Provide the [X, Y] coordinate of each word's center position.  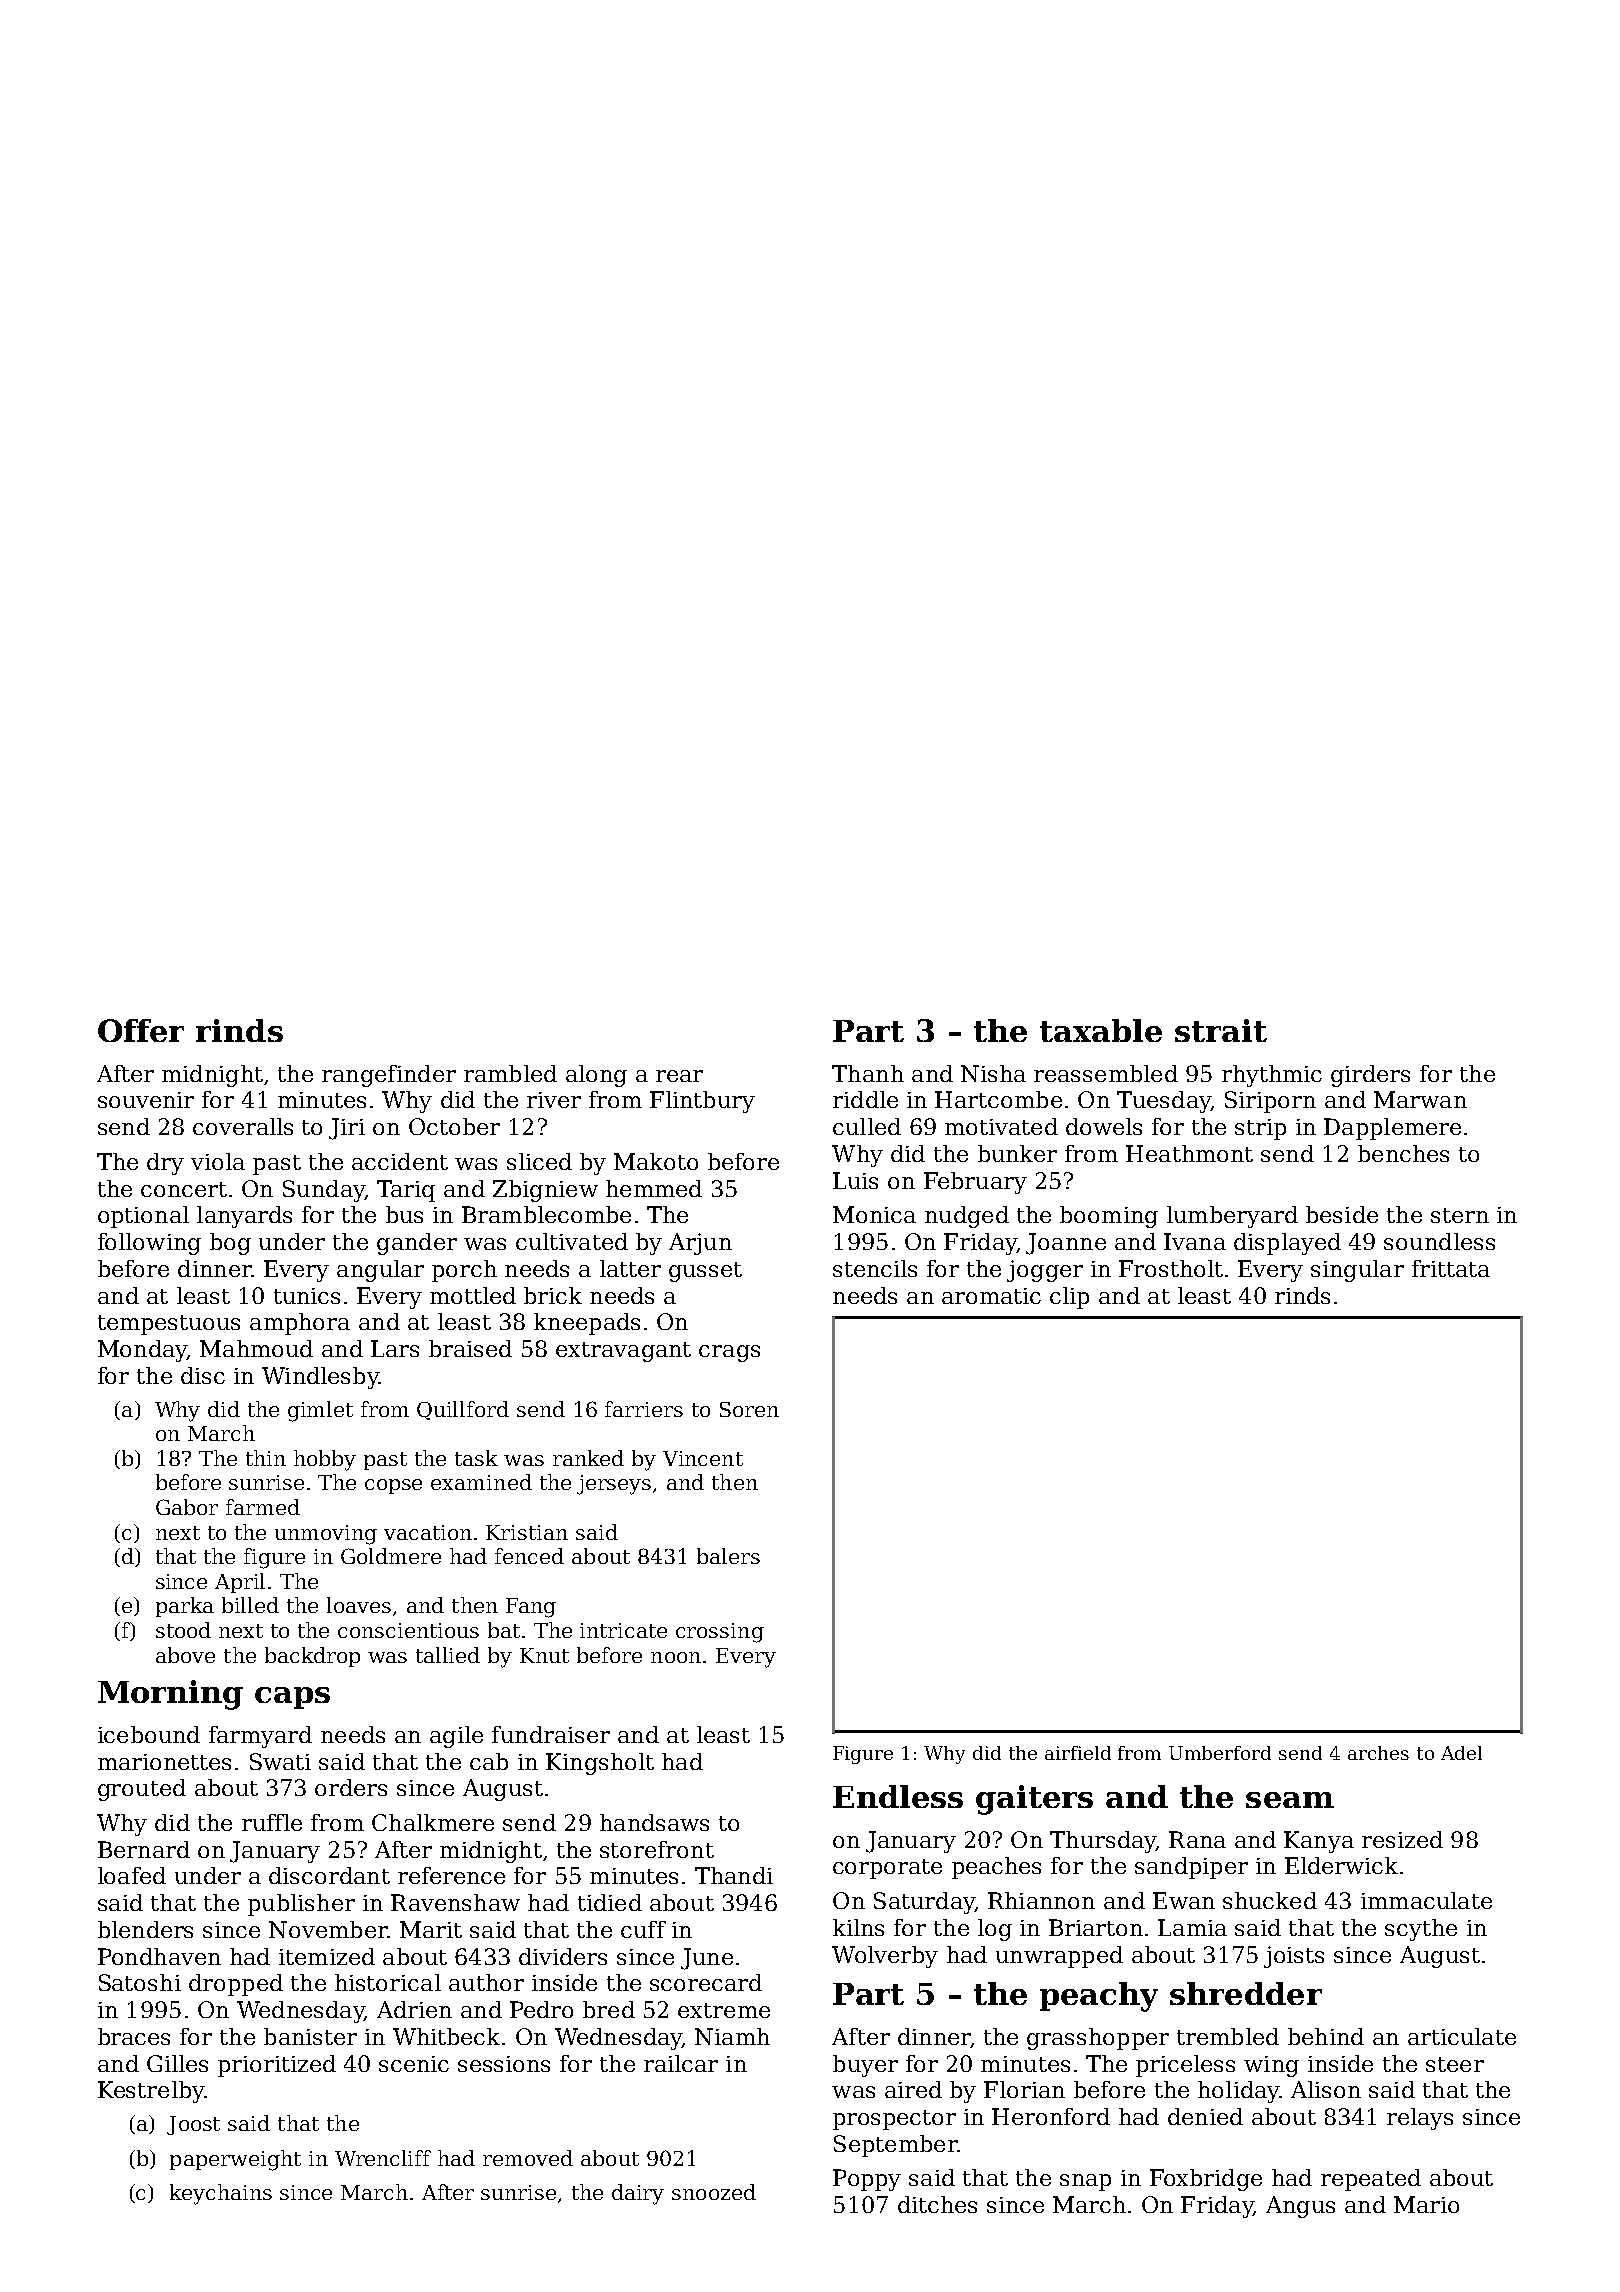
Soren [749, 1409]
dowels [1104, 1126]
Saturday [924, 1903]
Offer [141, 1030]
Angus [1300, 2207]
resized [1402, 1839]
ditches [937, 2204]
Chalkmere [433, 1822]
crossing [720, 1633]
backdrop [312, 1657]
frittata [1451, 1268]
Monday [142, 1351]
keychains [221, 2194]
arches [1378, 1753]
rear [679, 1076]
